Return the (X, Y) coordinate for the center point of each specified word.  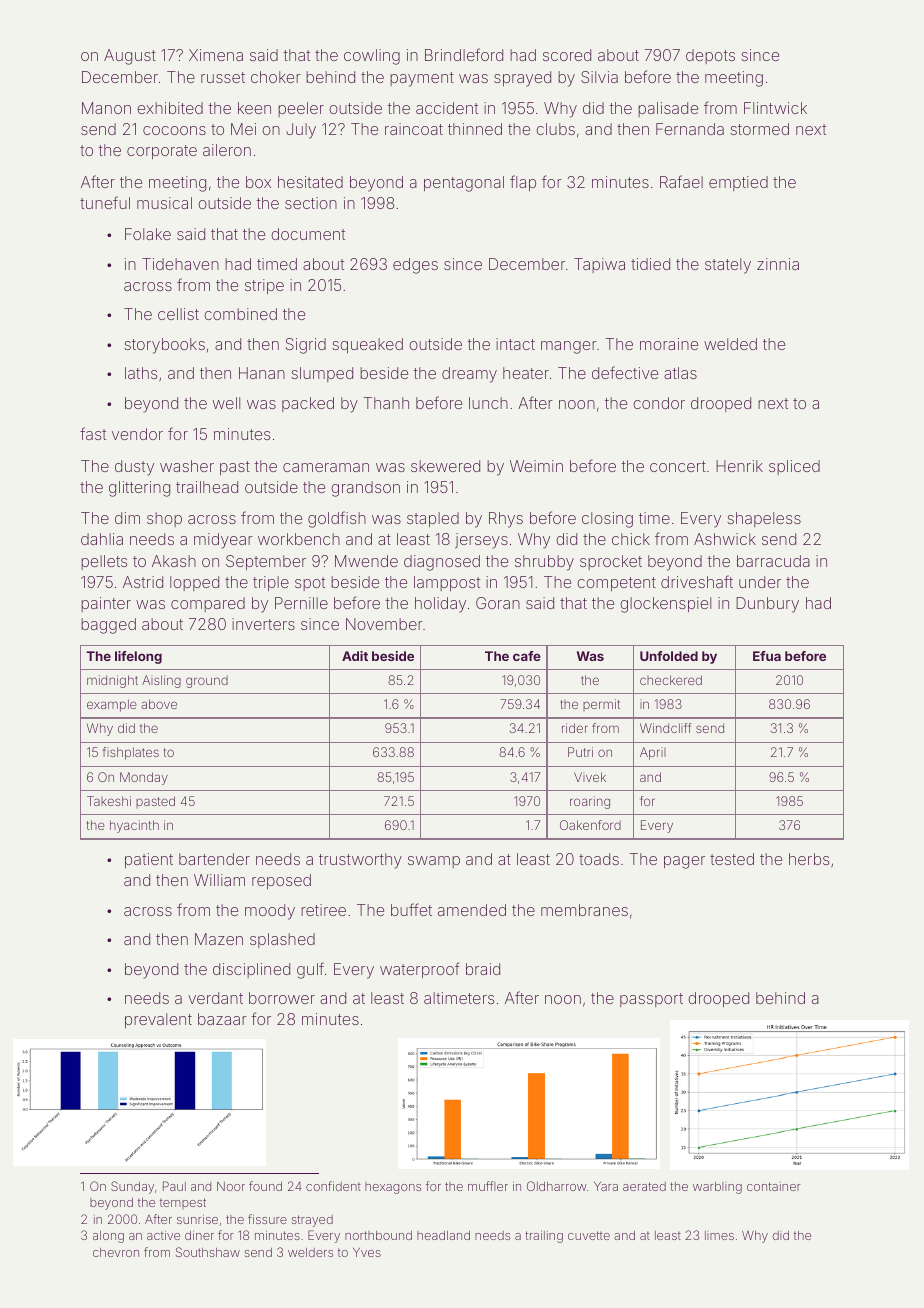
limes (719, 1235)
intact (515, 344)
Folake (148, 234)
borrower (282, 998)
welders (310, 1252)
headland (443, 1235)
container (774, 1186)
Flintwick (775, 108)
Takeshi (109, 801)
